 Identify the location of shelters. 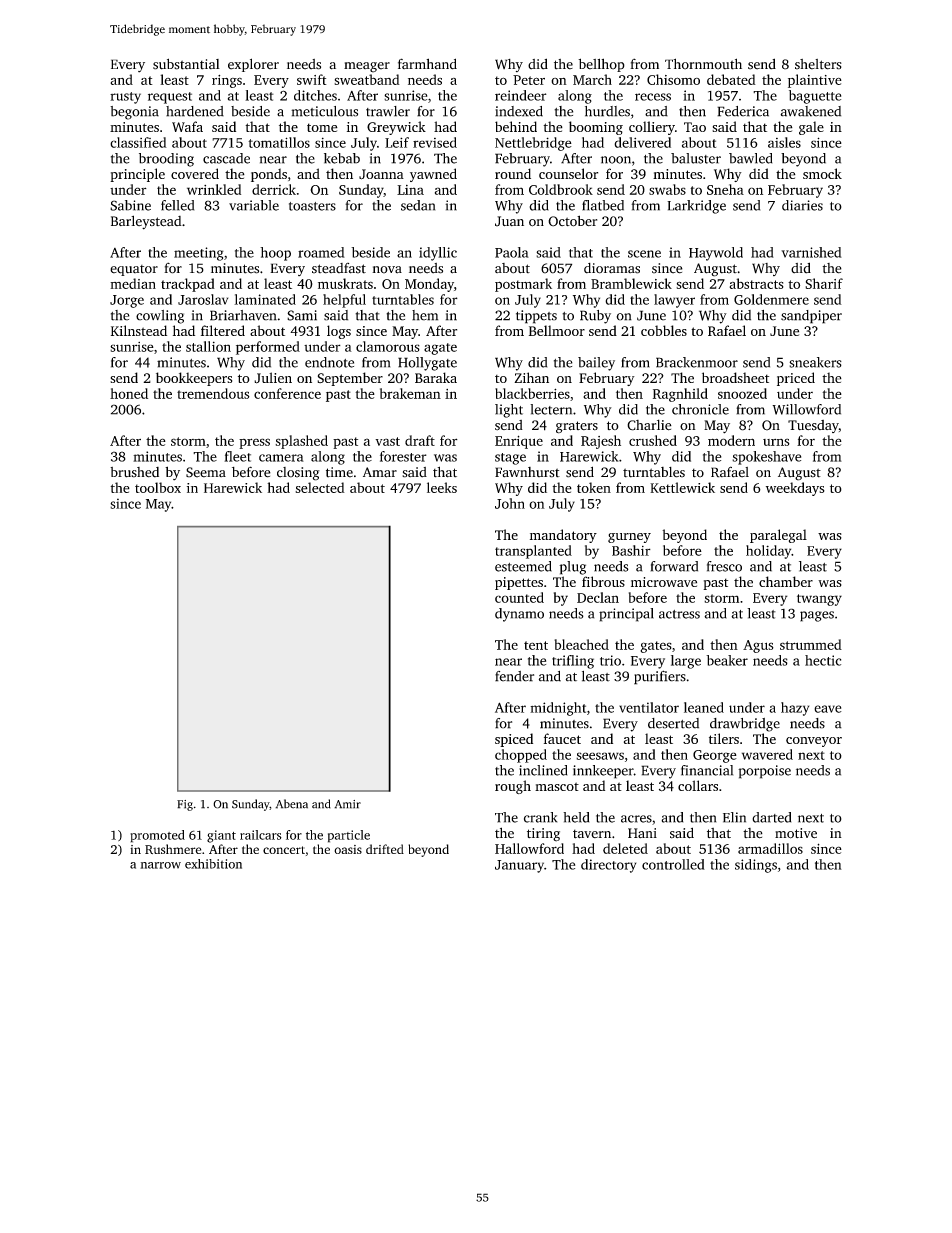
(818, 64).
